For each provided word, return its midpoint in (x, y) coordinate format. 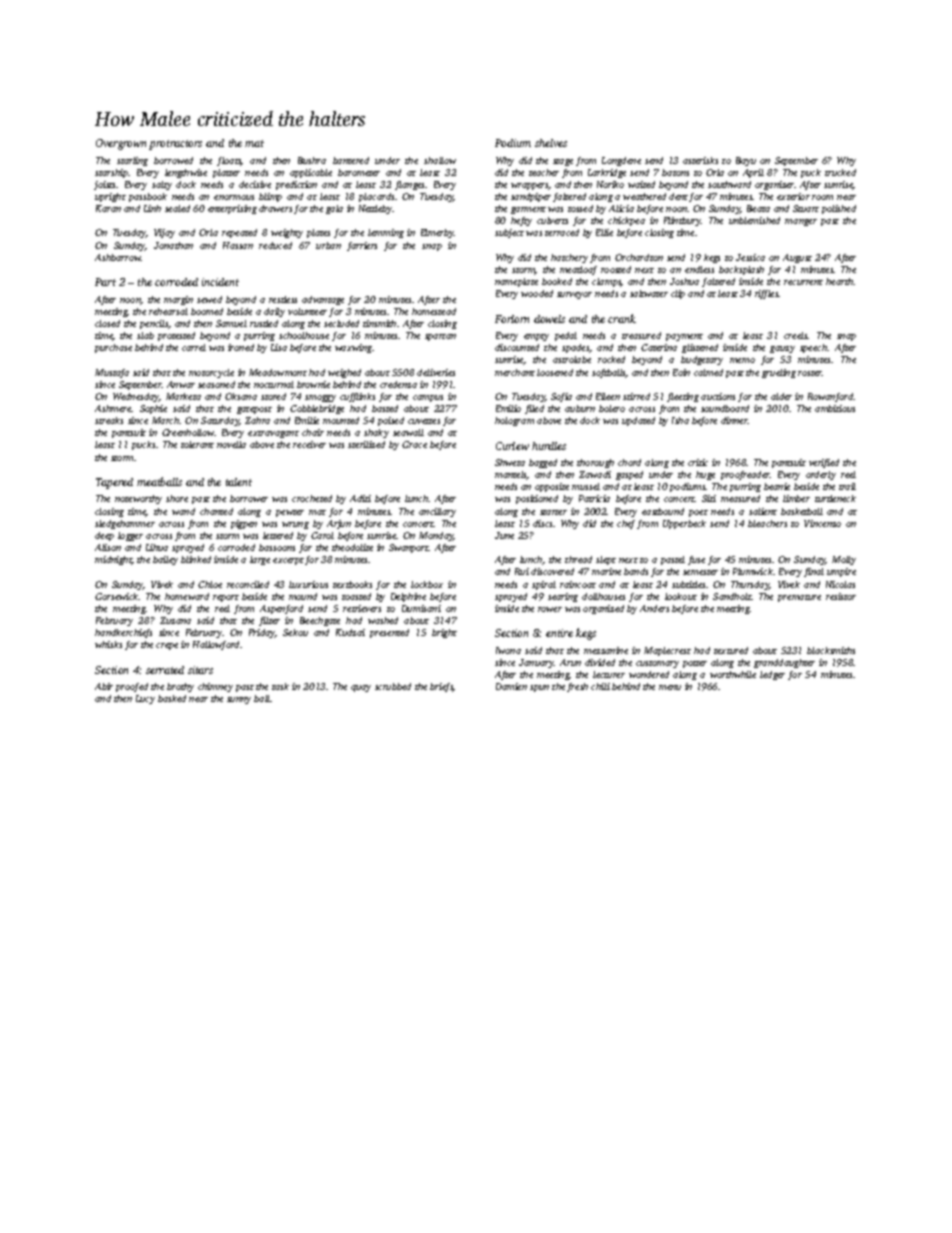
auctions (718, 396)
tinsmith (379, 323)
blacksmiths (831, 650)
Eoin (681, 372)
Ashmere (113, 408)
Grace (414, 444)
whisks (108, 644)
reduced (275, 245)
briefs (441, 687)
